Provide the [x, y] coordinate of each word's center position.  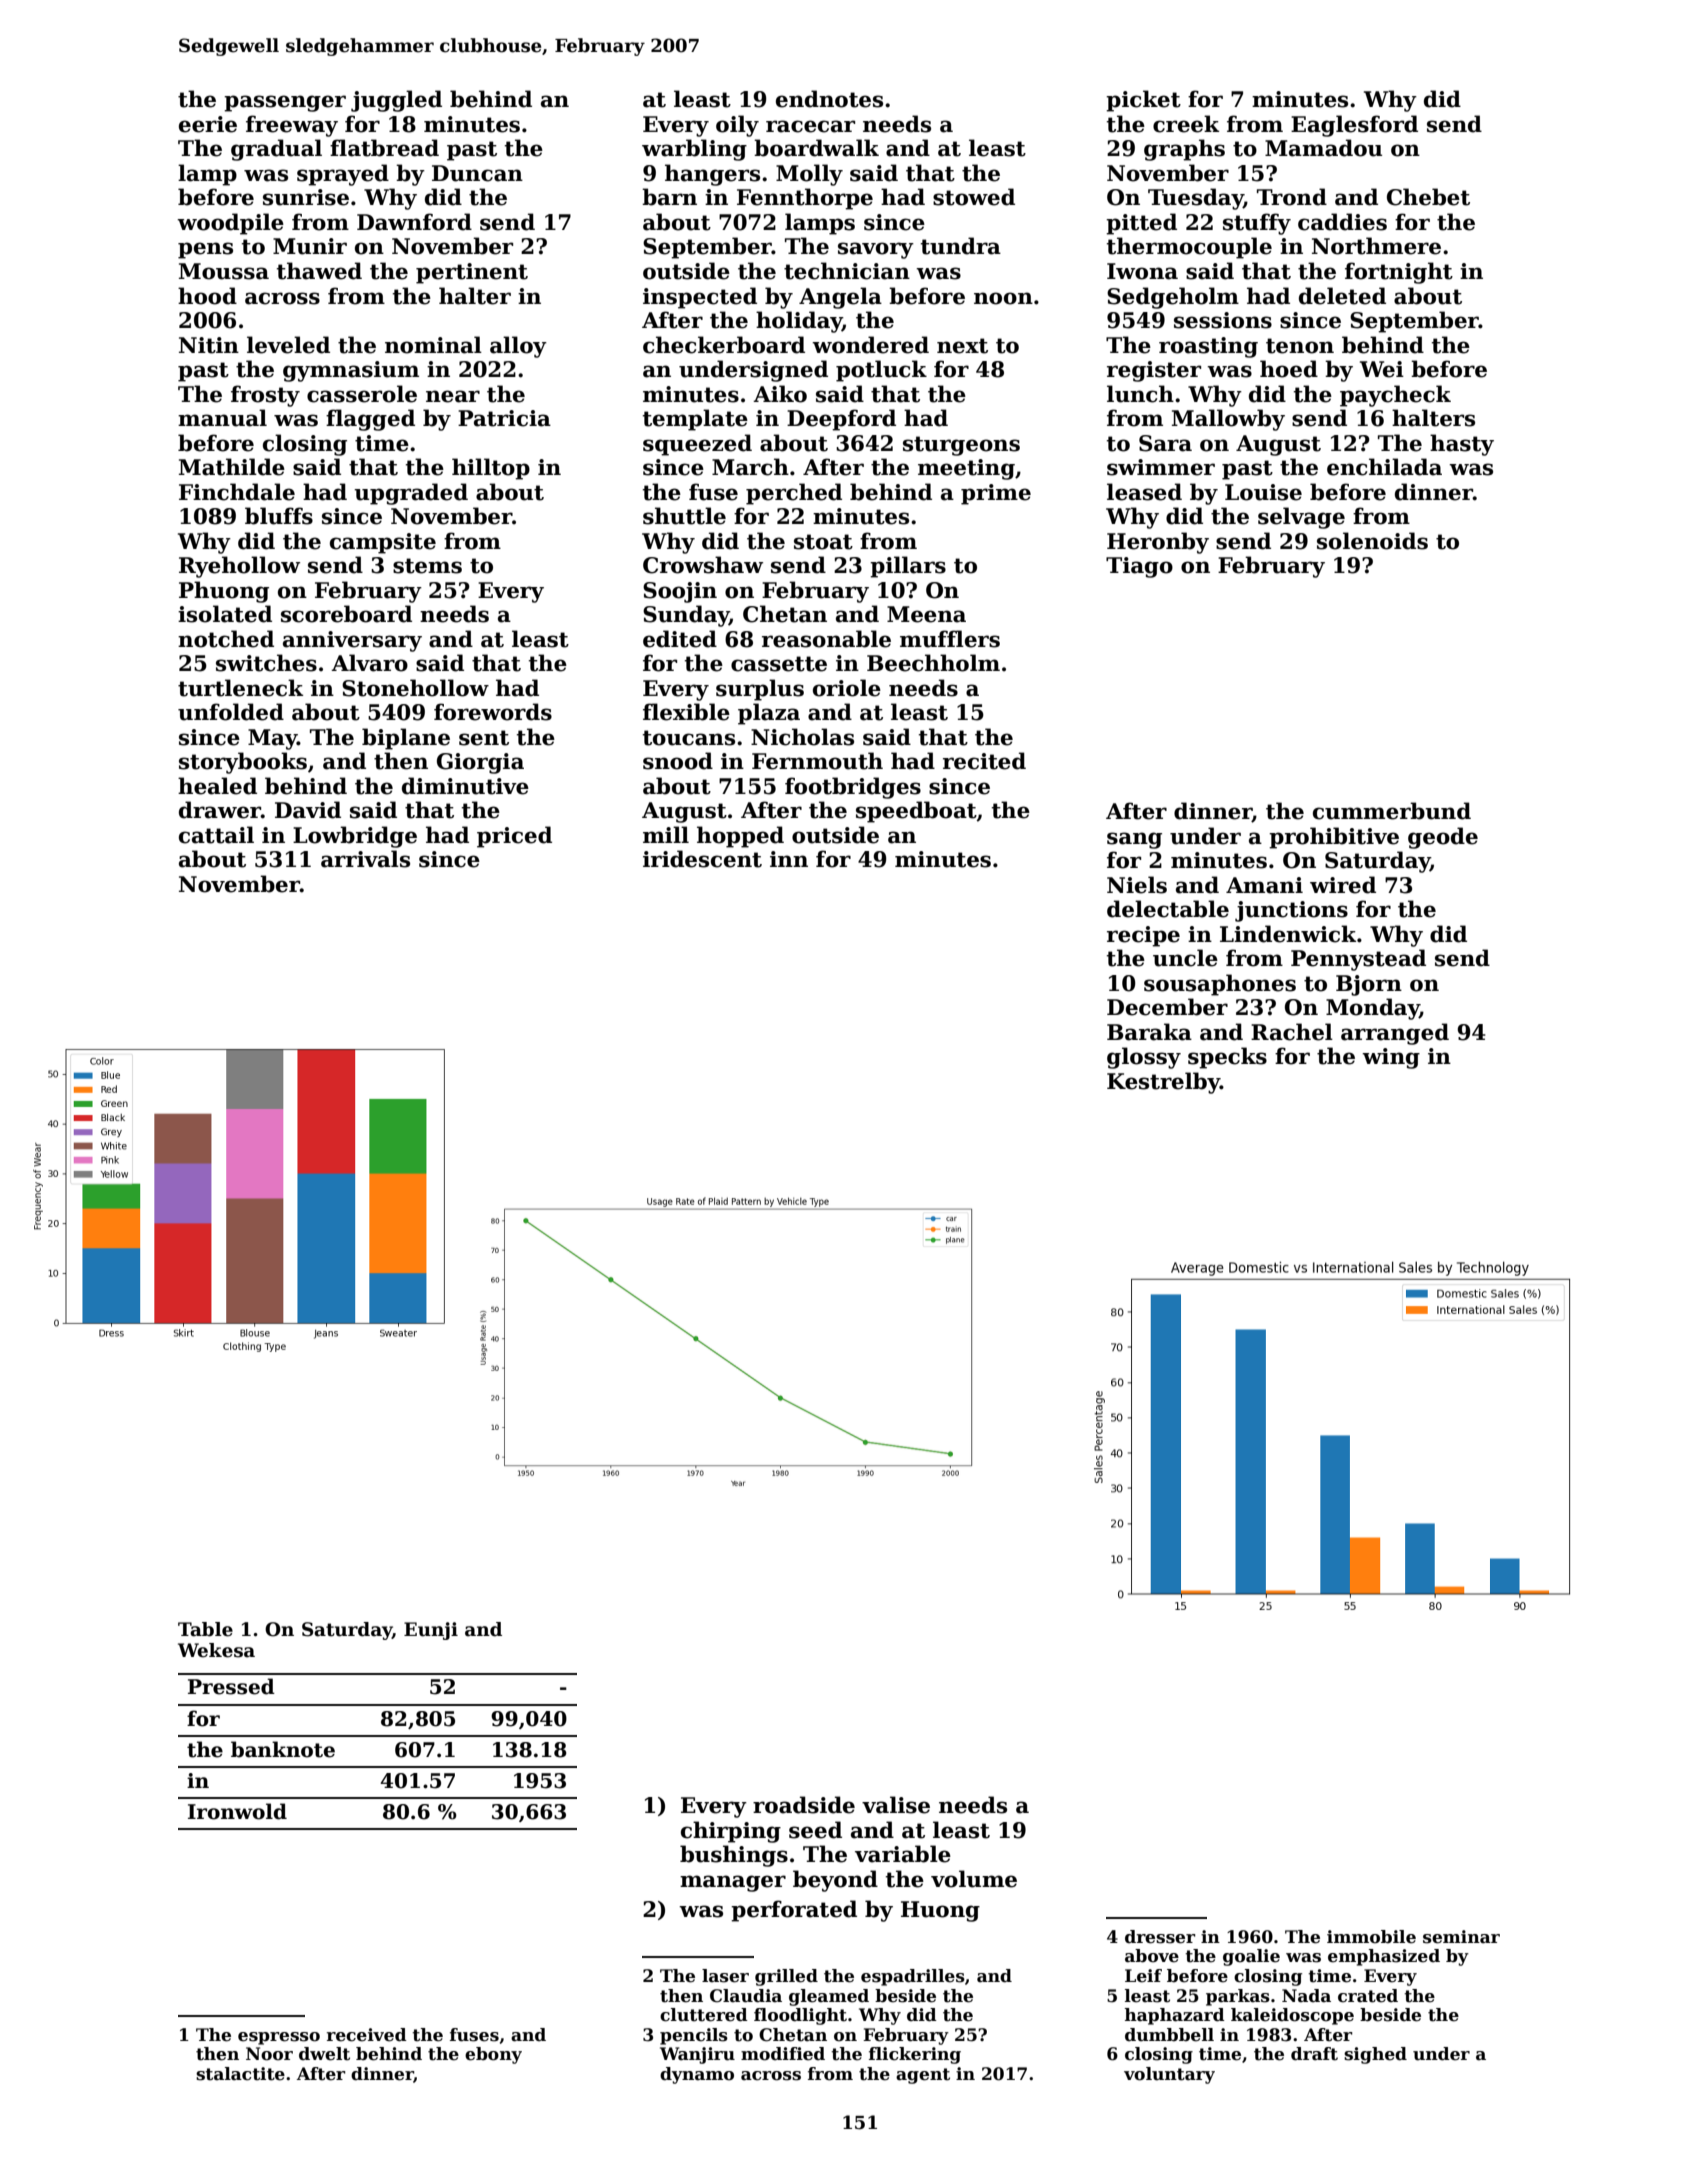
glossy [1144, 1058]
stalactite [240, 2074]
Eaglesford [1354, 126]
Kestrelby [1163, 1083]
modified [783, 2054]
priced [514, 837]
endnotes [829, 99]
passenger [285, 103]
